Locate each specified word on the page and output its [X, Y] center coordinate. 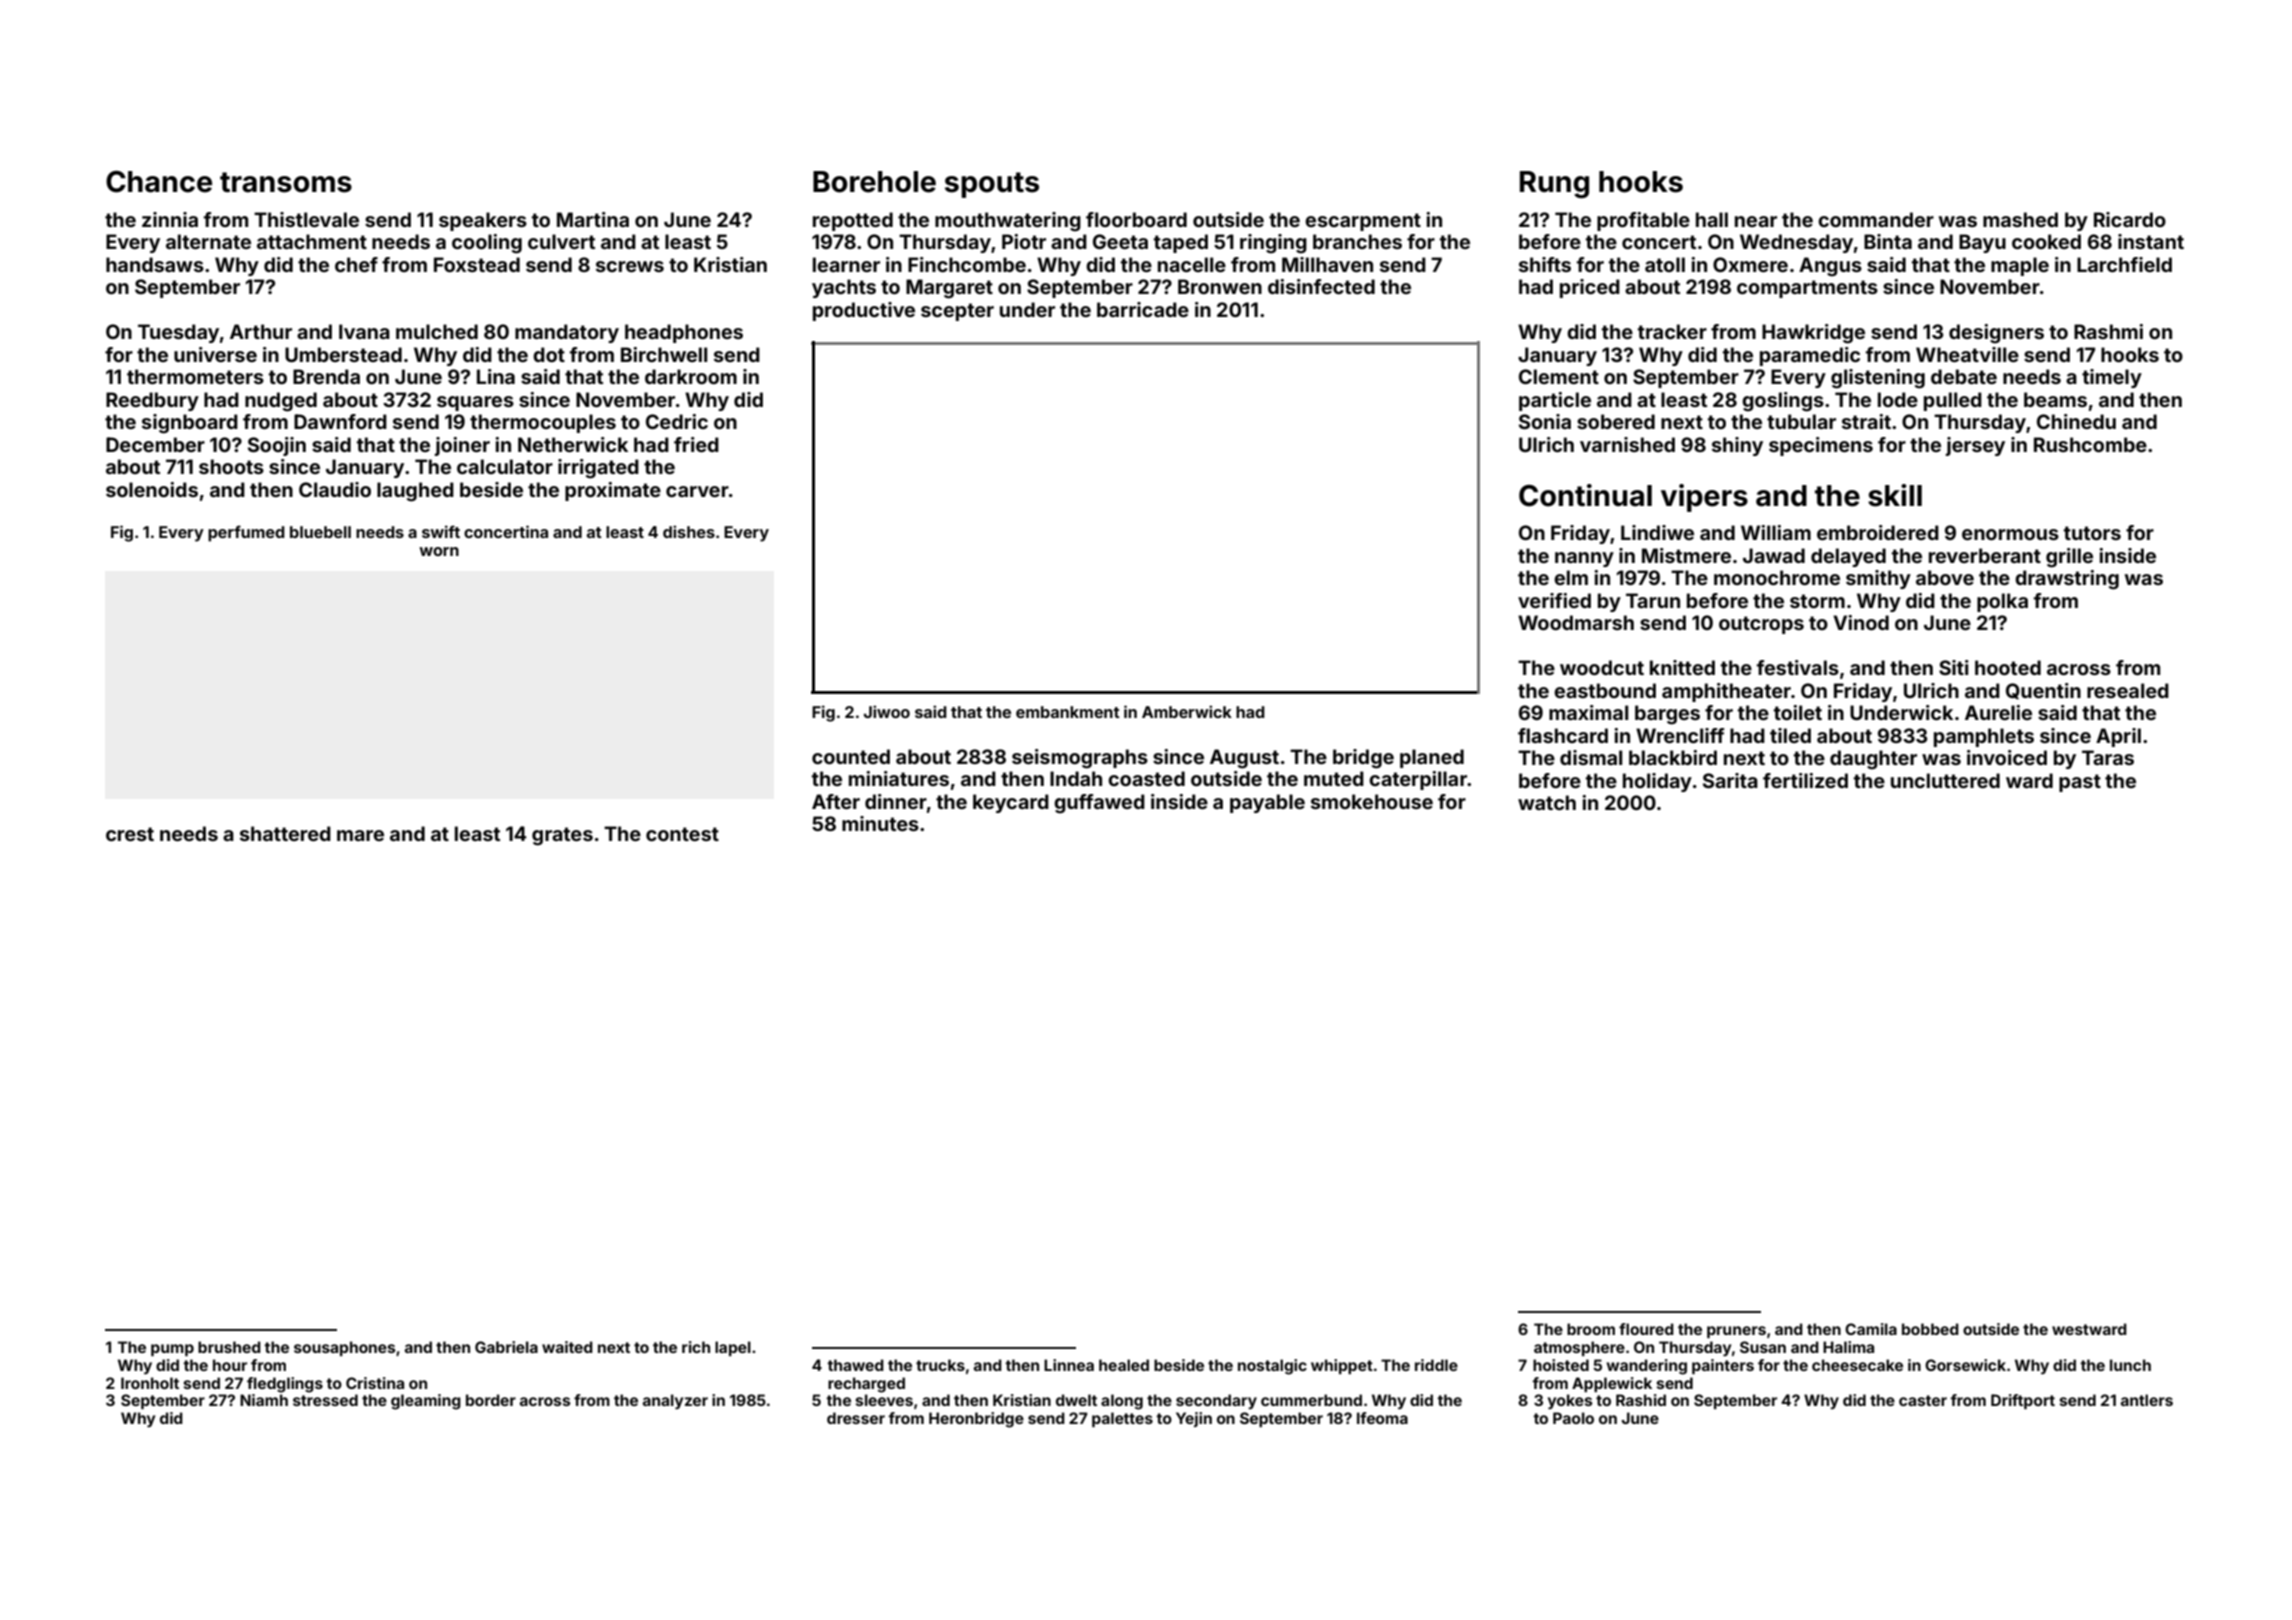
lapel [733, 1348]
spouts [992, 185]
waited [567, 1347]
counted [851, 756]
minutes [880, 823]
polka [2002, 602]
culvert [561, 241]
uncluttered [1945, 780]
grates [562, 836]
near [1756, 221]
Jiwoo [887, 711]
